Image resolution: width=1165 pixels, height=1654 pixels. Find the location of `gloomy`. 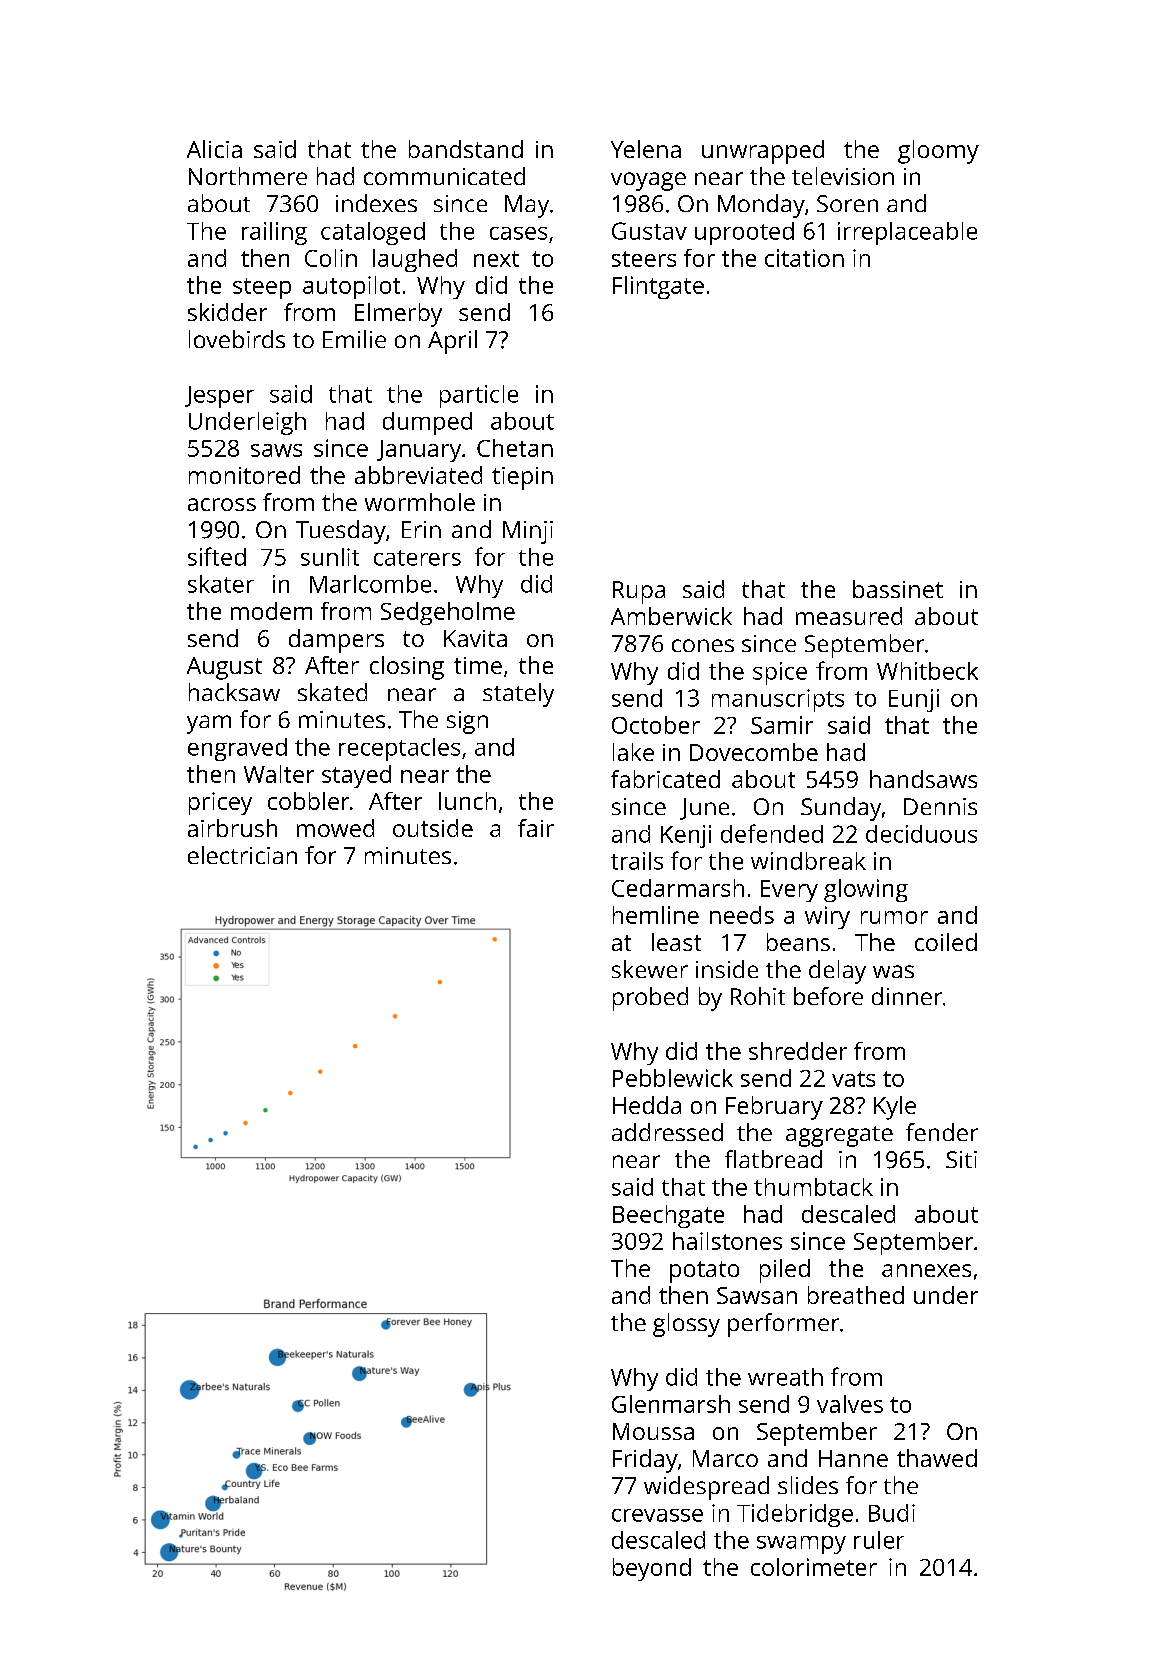

gloomy is located at coordinates (938, 152).
